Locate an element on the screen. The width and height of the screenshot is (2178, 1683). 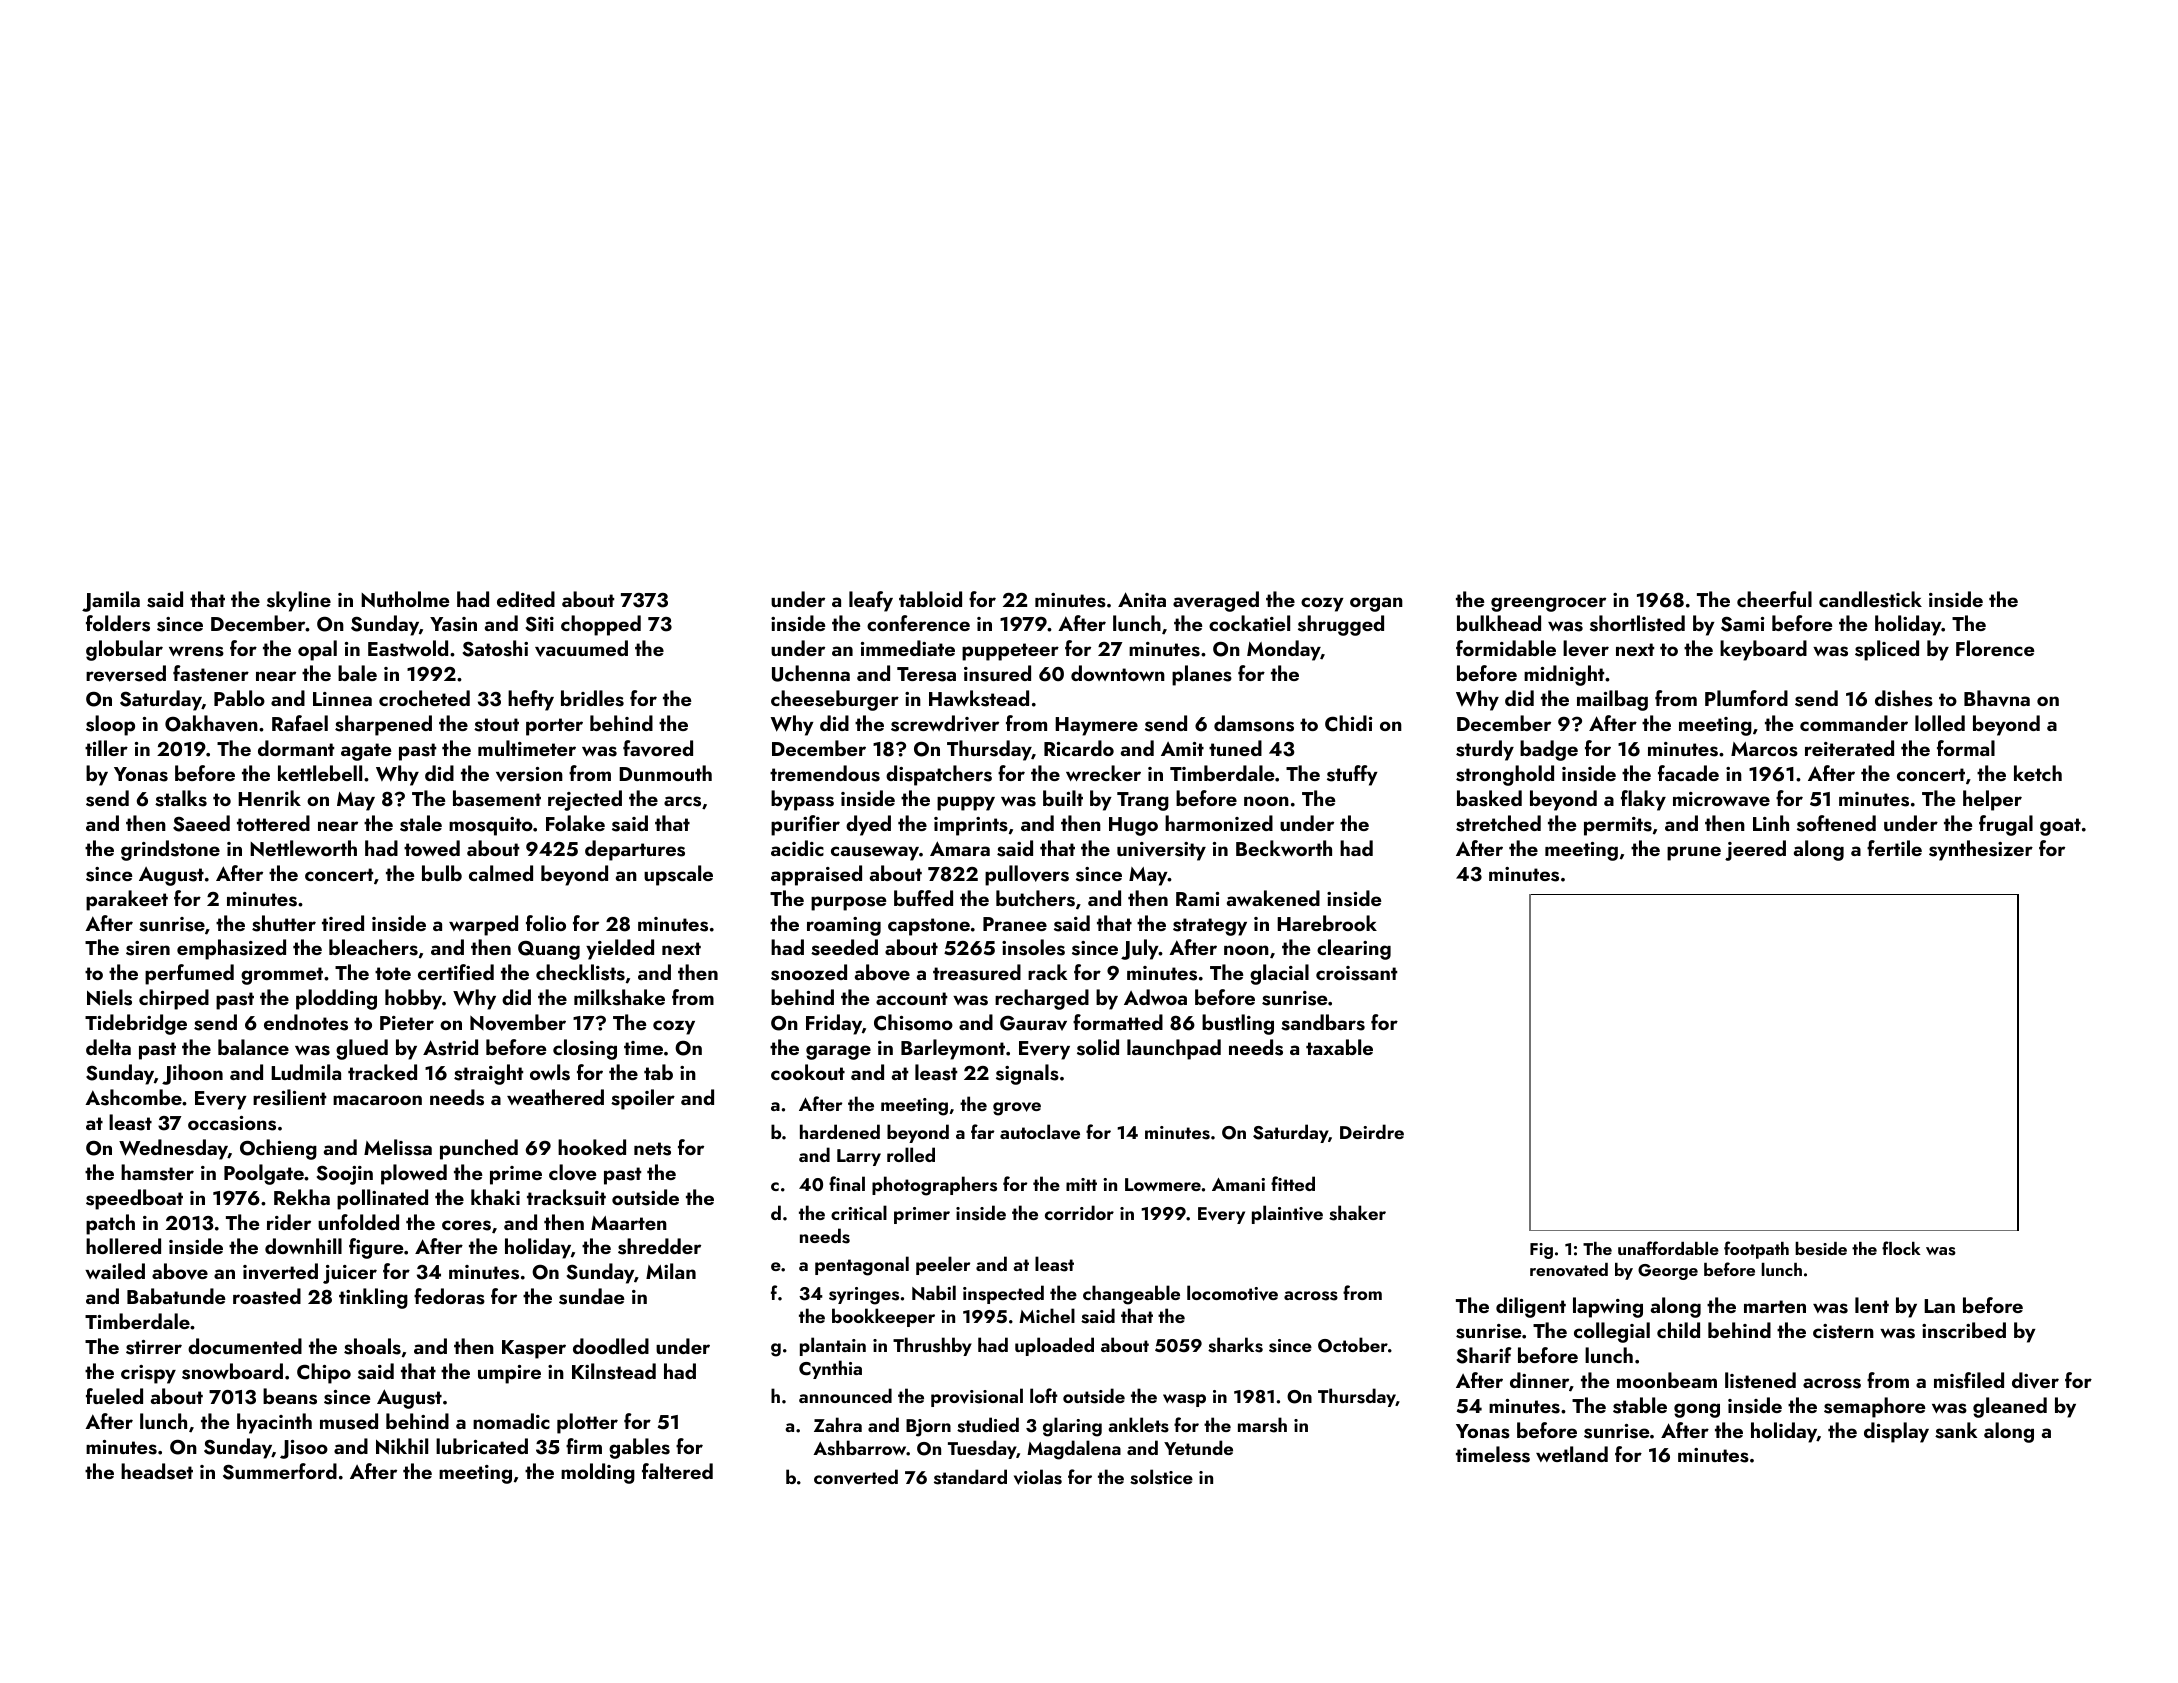
lent is located at coordinates (1872, 1305).
